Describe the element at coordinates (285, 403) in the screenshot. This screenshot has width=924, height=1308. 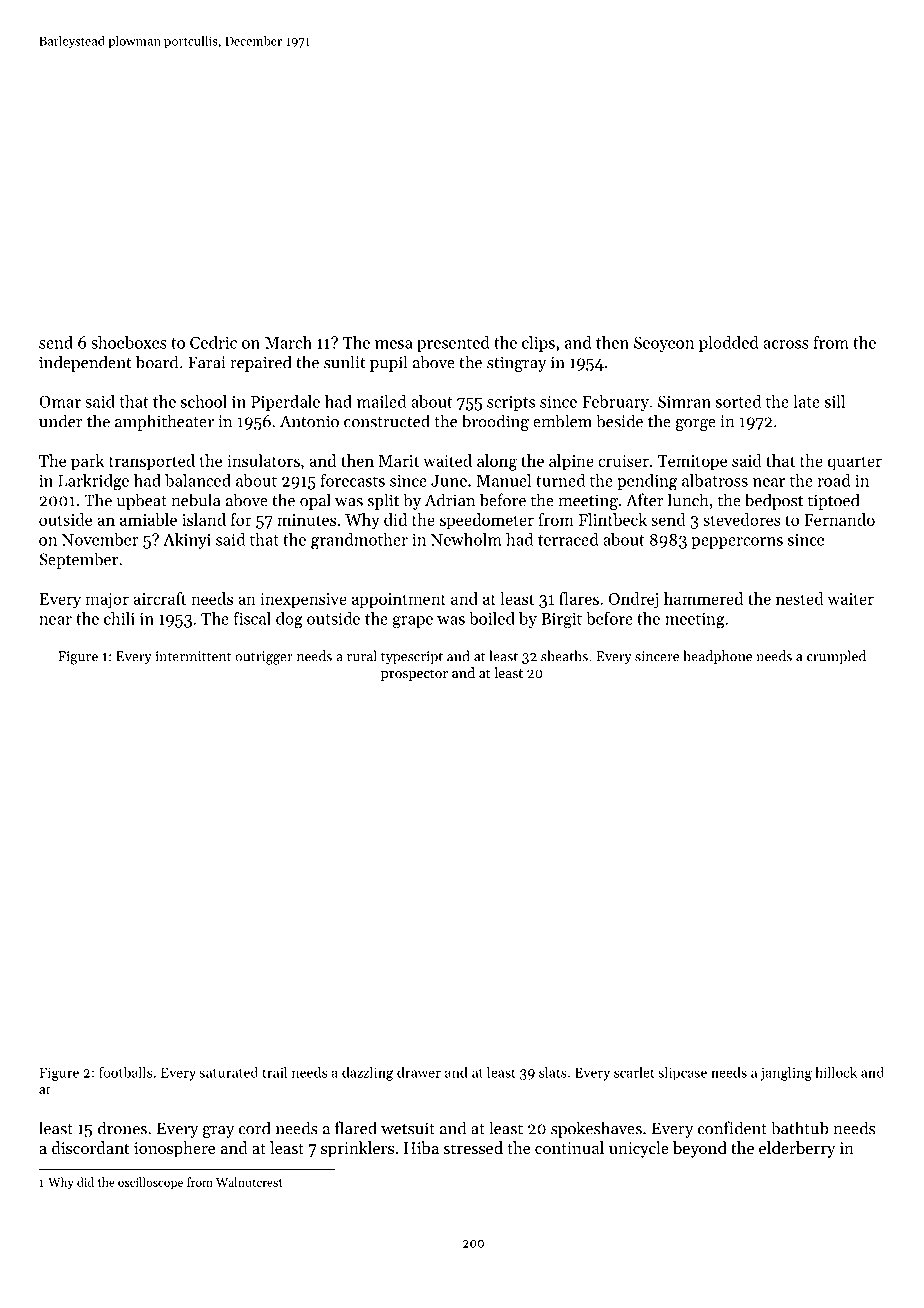
I see `Piperdale` at that location.
